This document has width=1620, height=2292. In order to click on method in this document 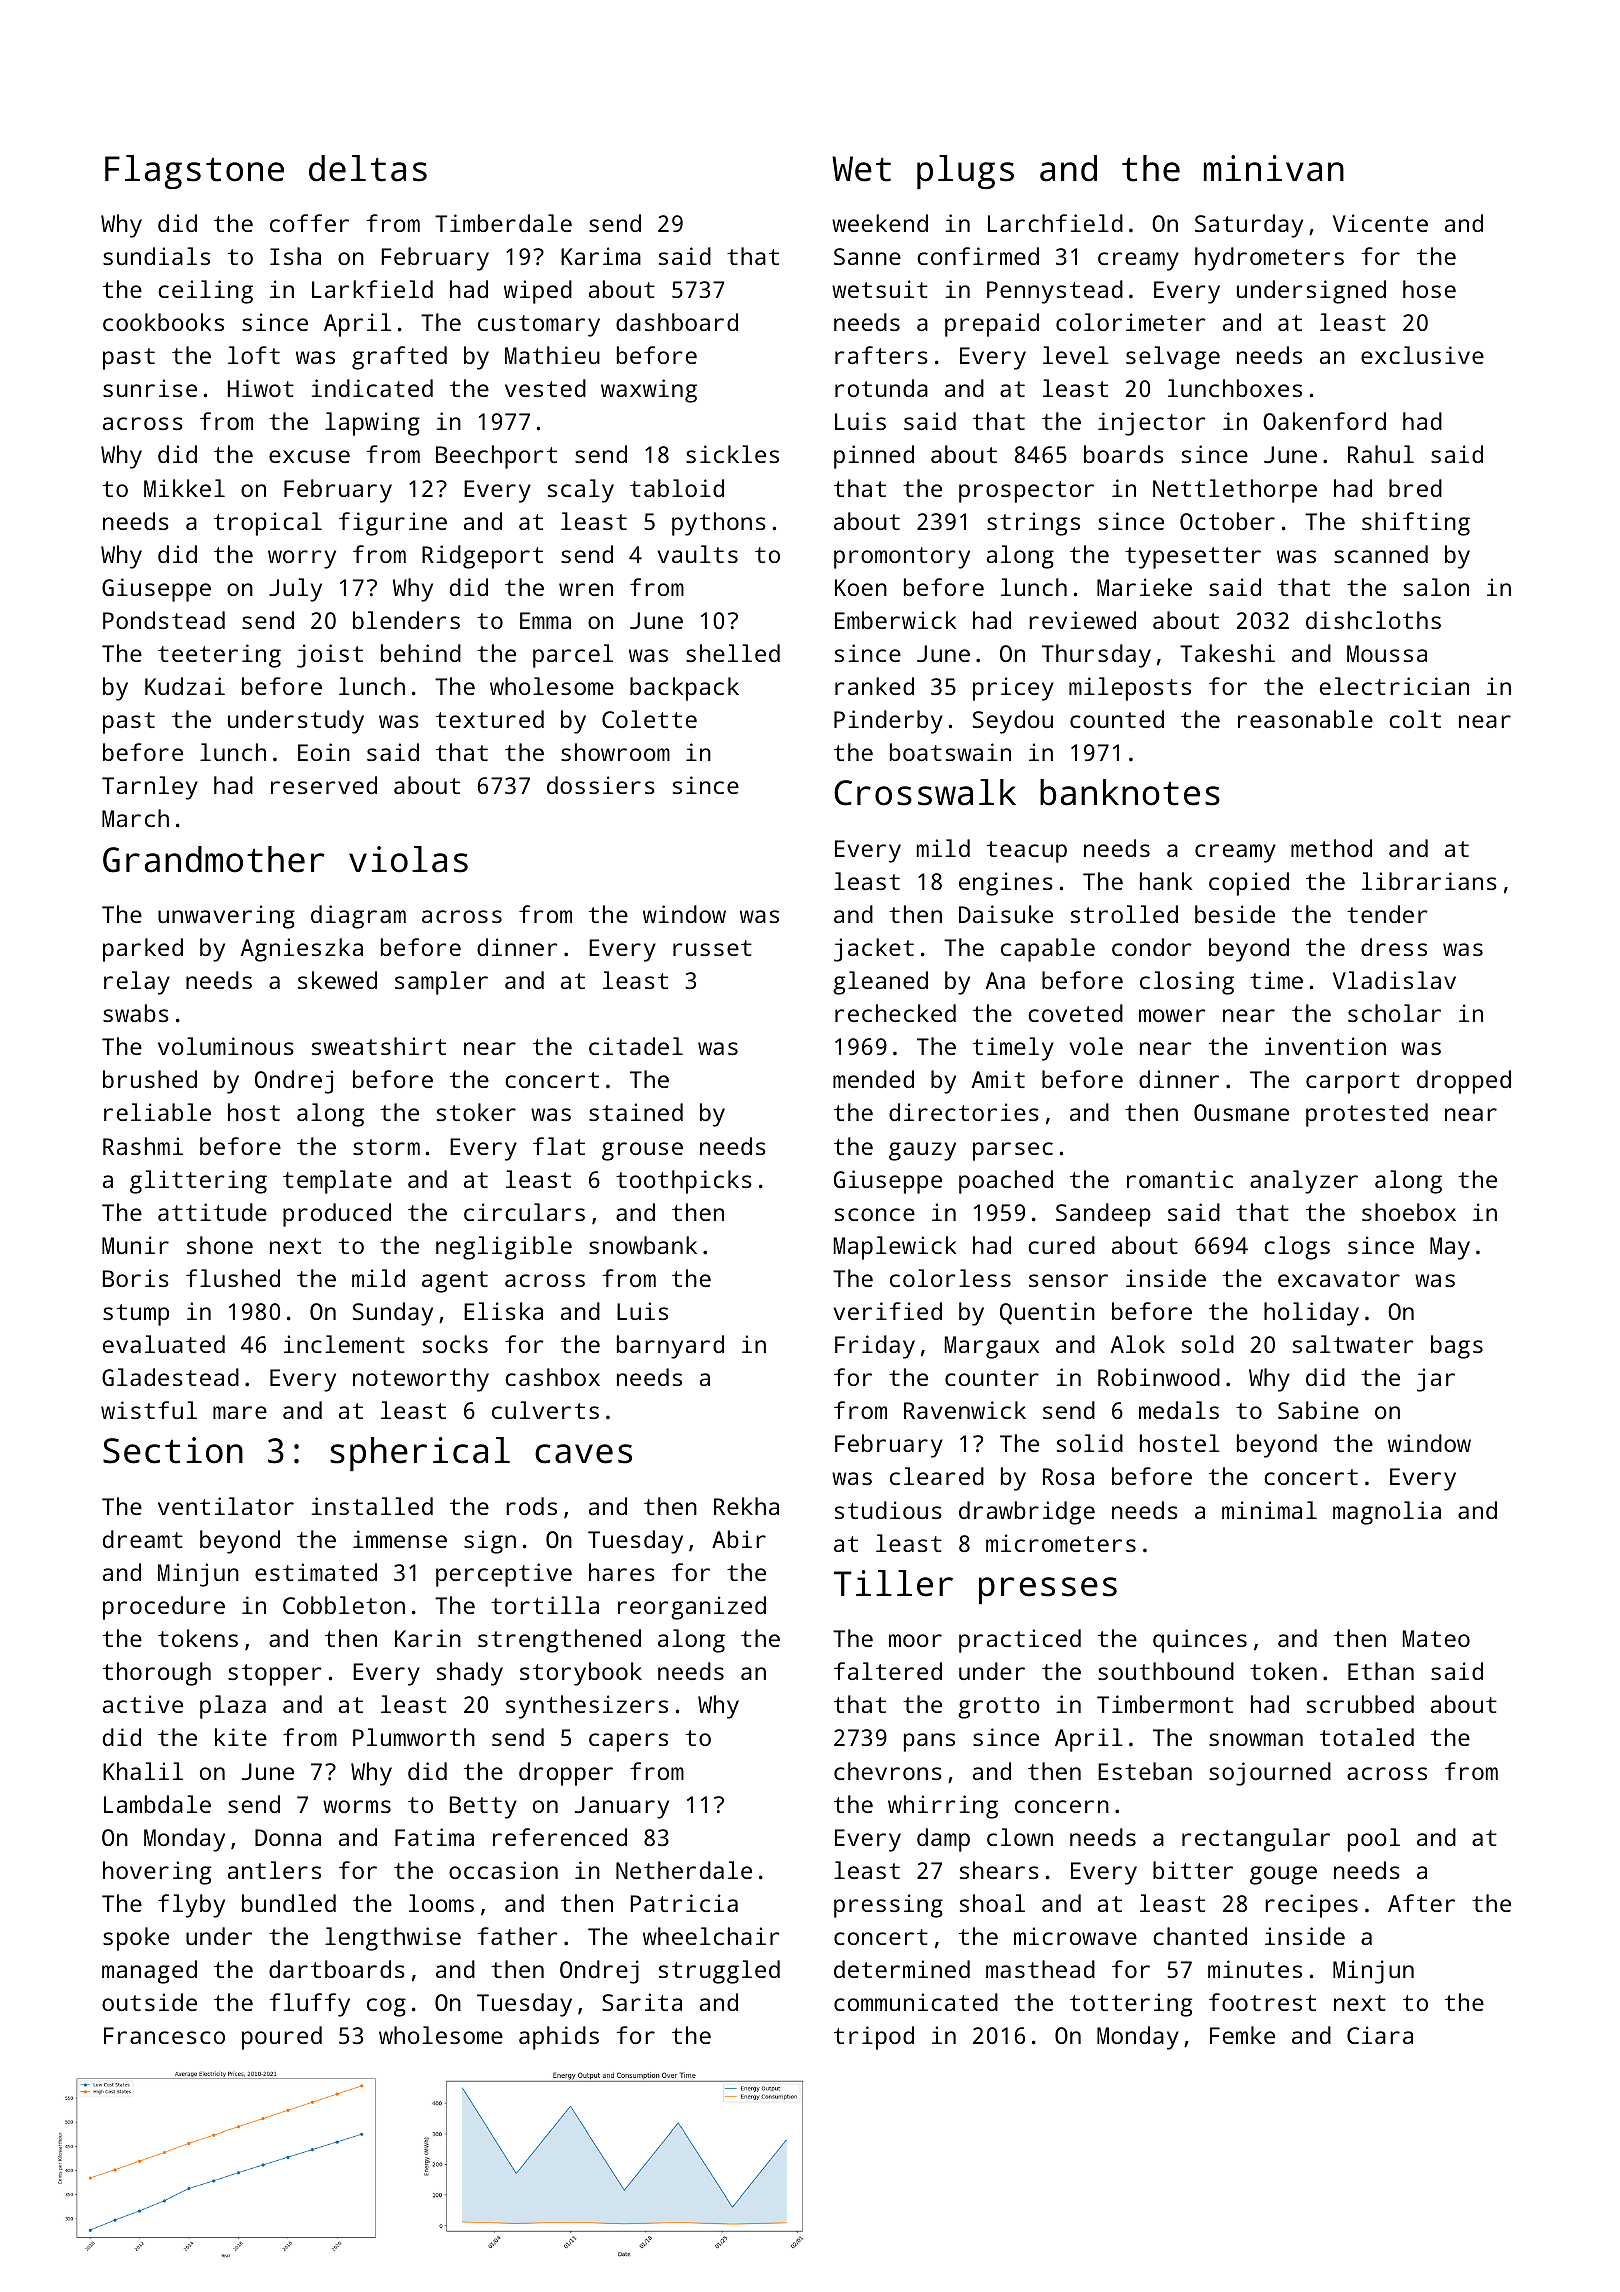, I will do `click(1331, 848)`.
